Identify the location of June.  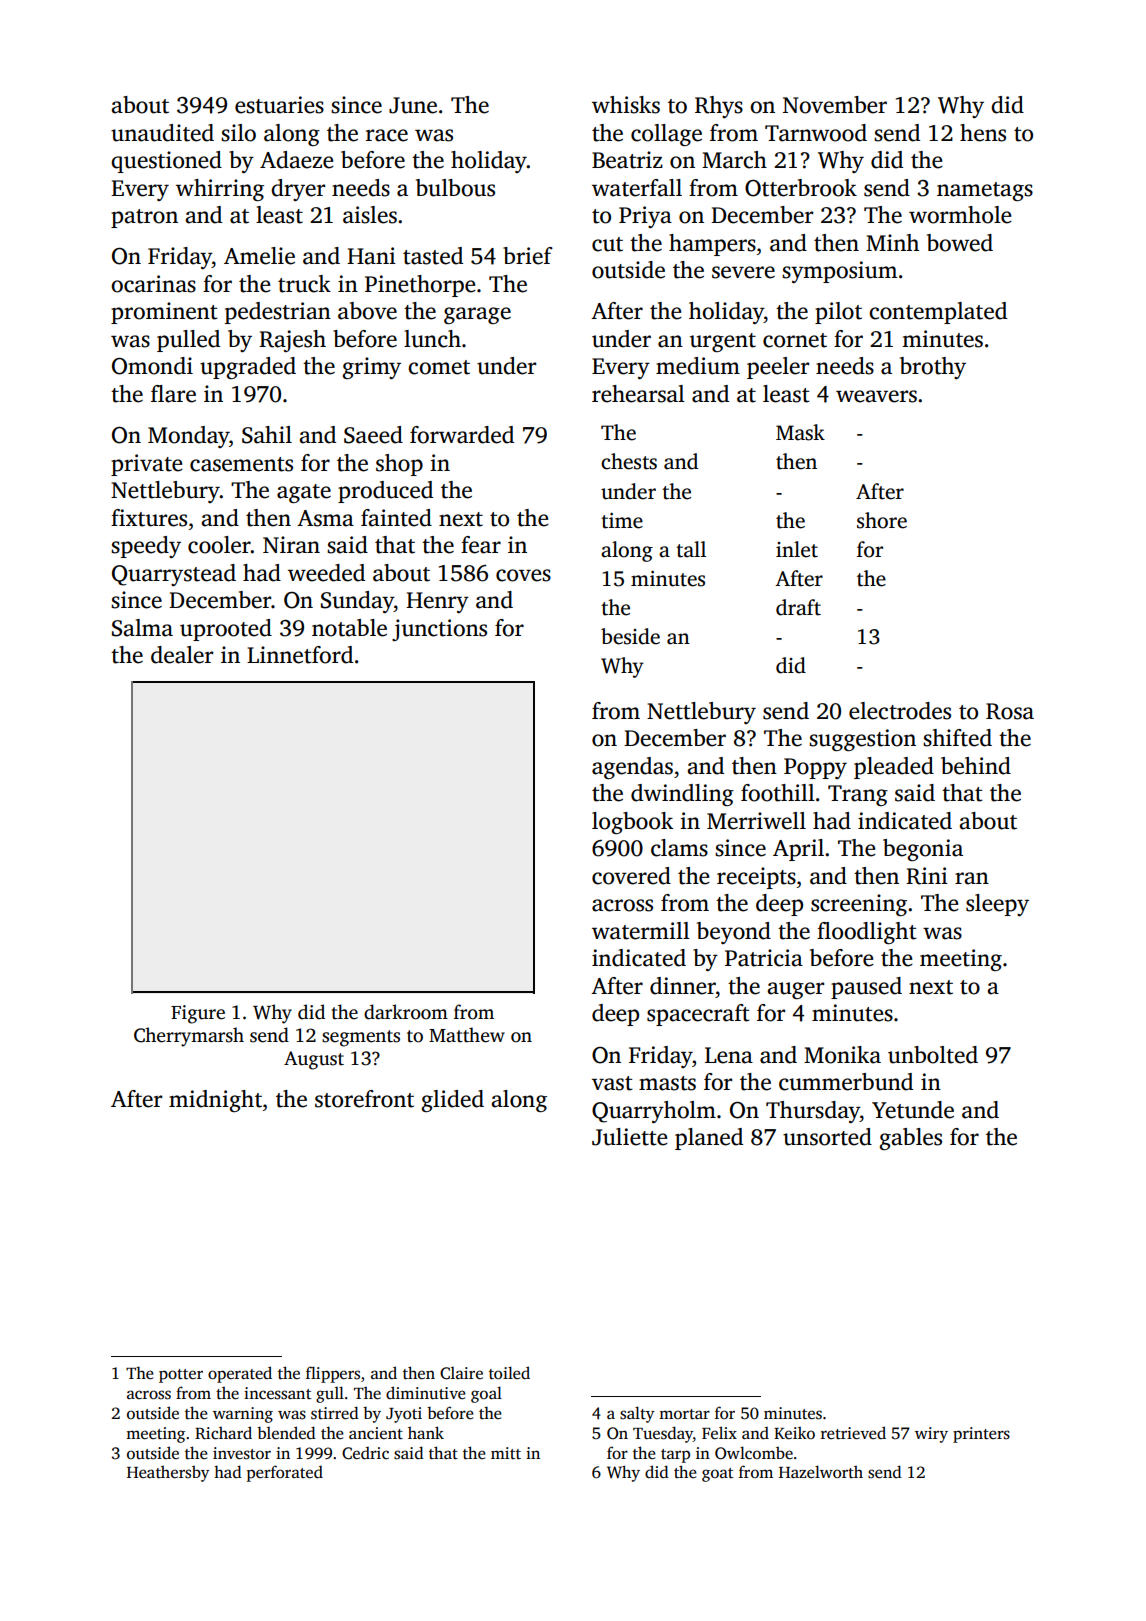
(413, 105).
